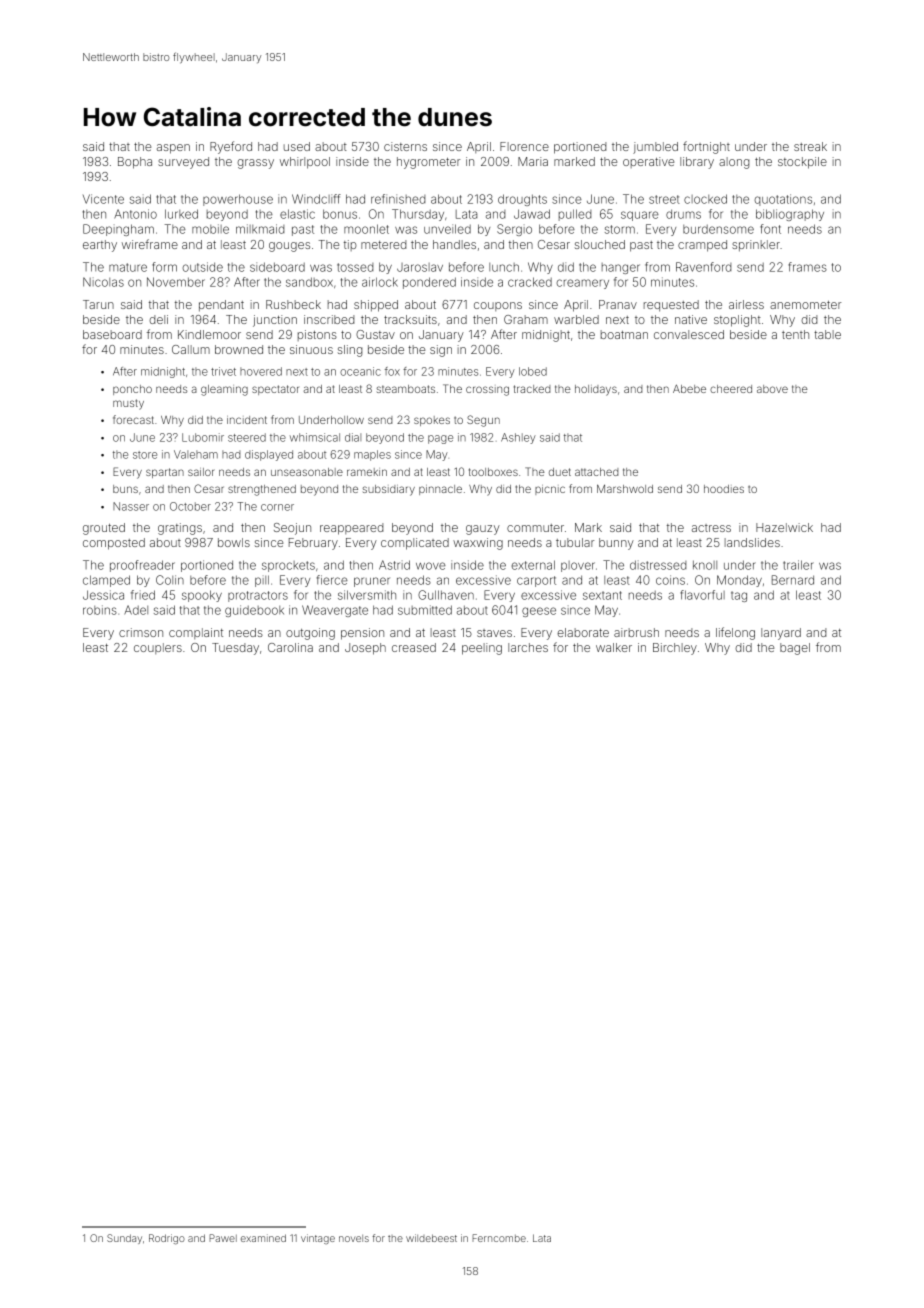 Image resolution: width=924 pixels, height=1308 pixels. Describe the element at coordinates (431, 1238) in the screenshot. I see `wildebeest` at that location.
